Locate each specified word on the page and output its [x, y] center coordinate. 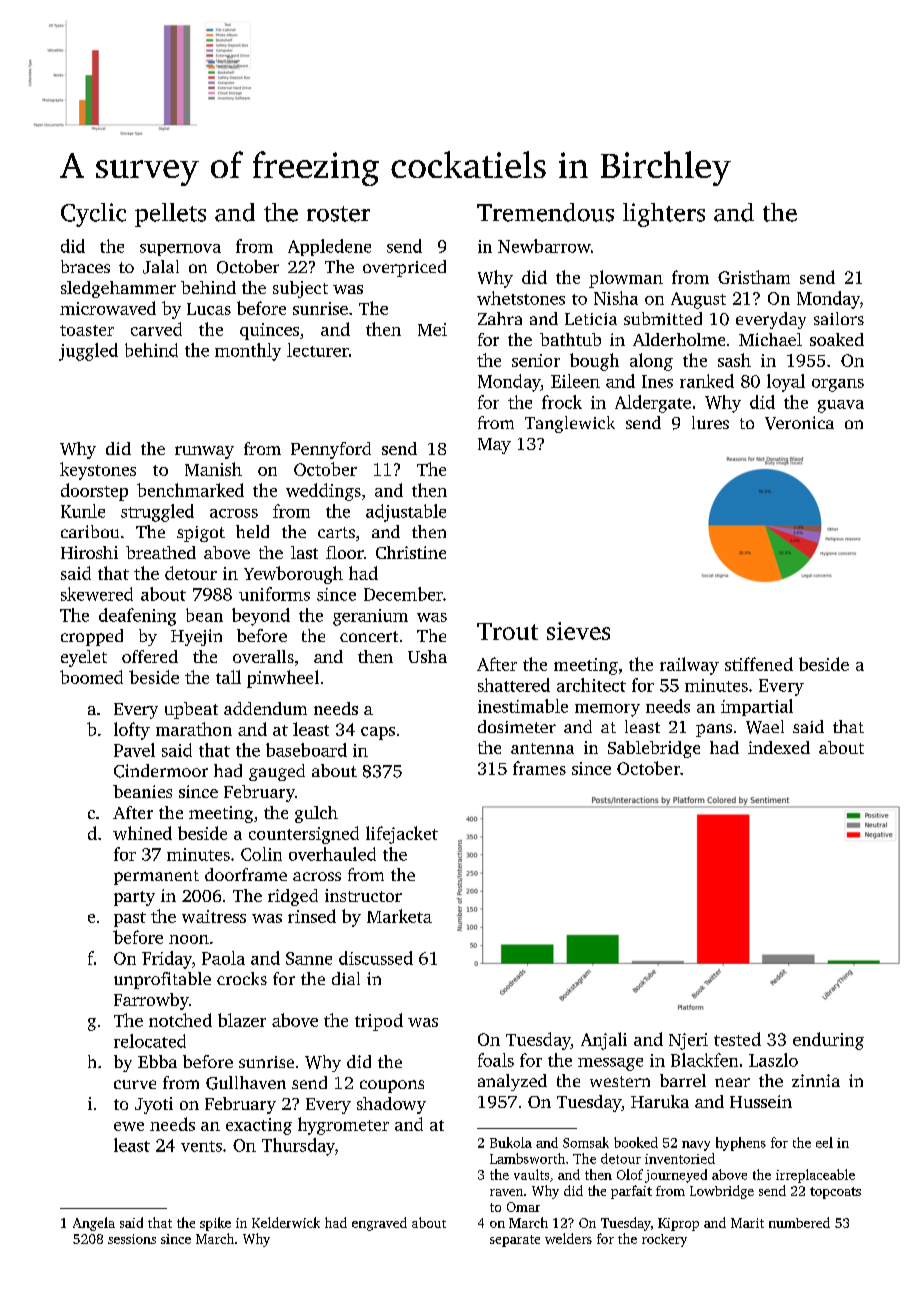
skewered [97, 594]
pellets [170, 215]
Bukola [511, 1142]
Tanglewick [570, 424]
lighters [664, 215]
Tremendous [545, 212]
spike [215, 1224]
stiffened [759, 664]
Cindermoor [161, 771]
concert [369, 636]
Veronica [799, 423]
